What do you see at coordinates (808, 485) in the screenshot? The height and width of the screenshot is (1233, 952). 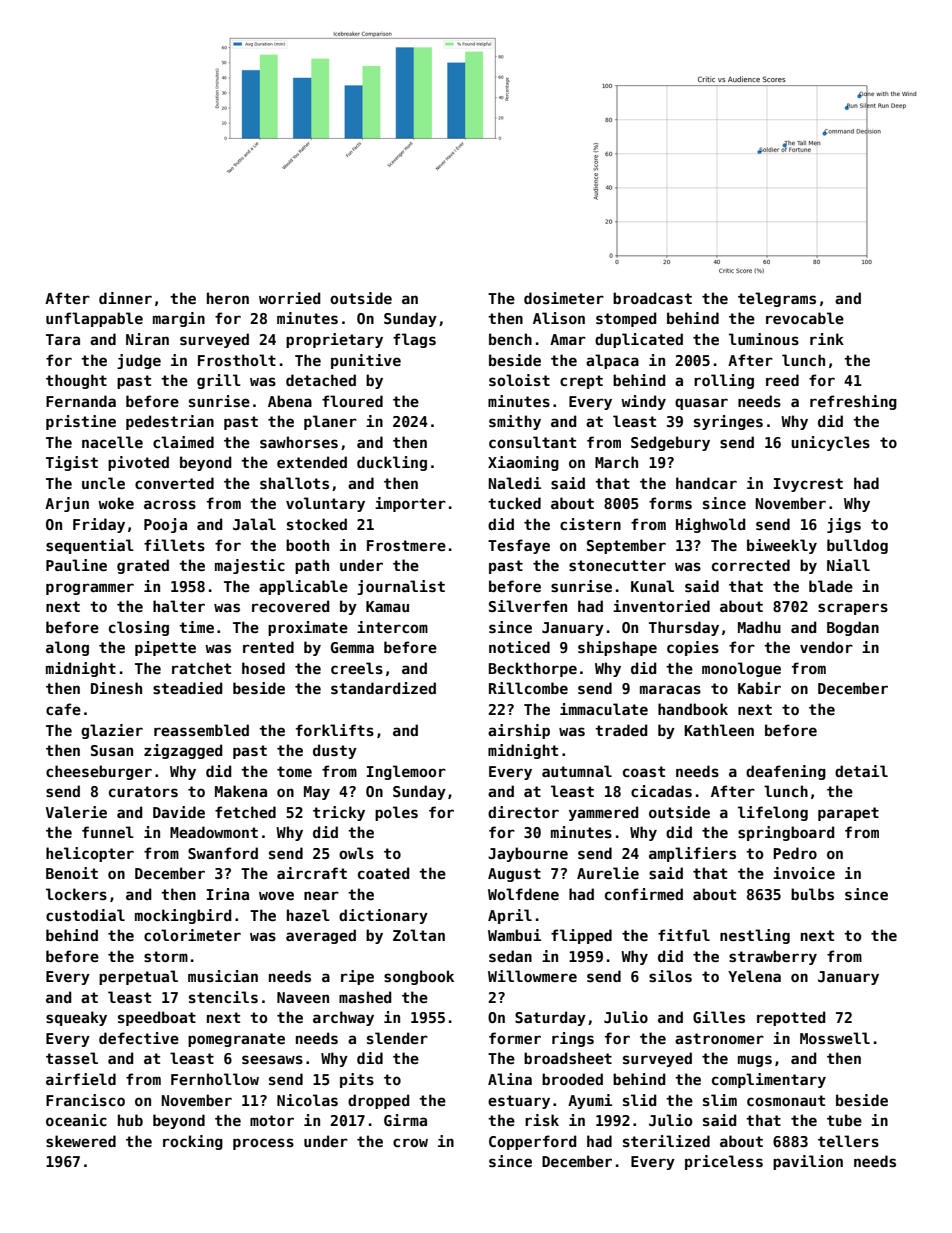 I see `Ivycrest` at bounding box center [808, 485].
